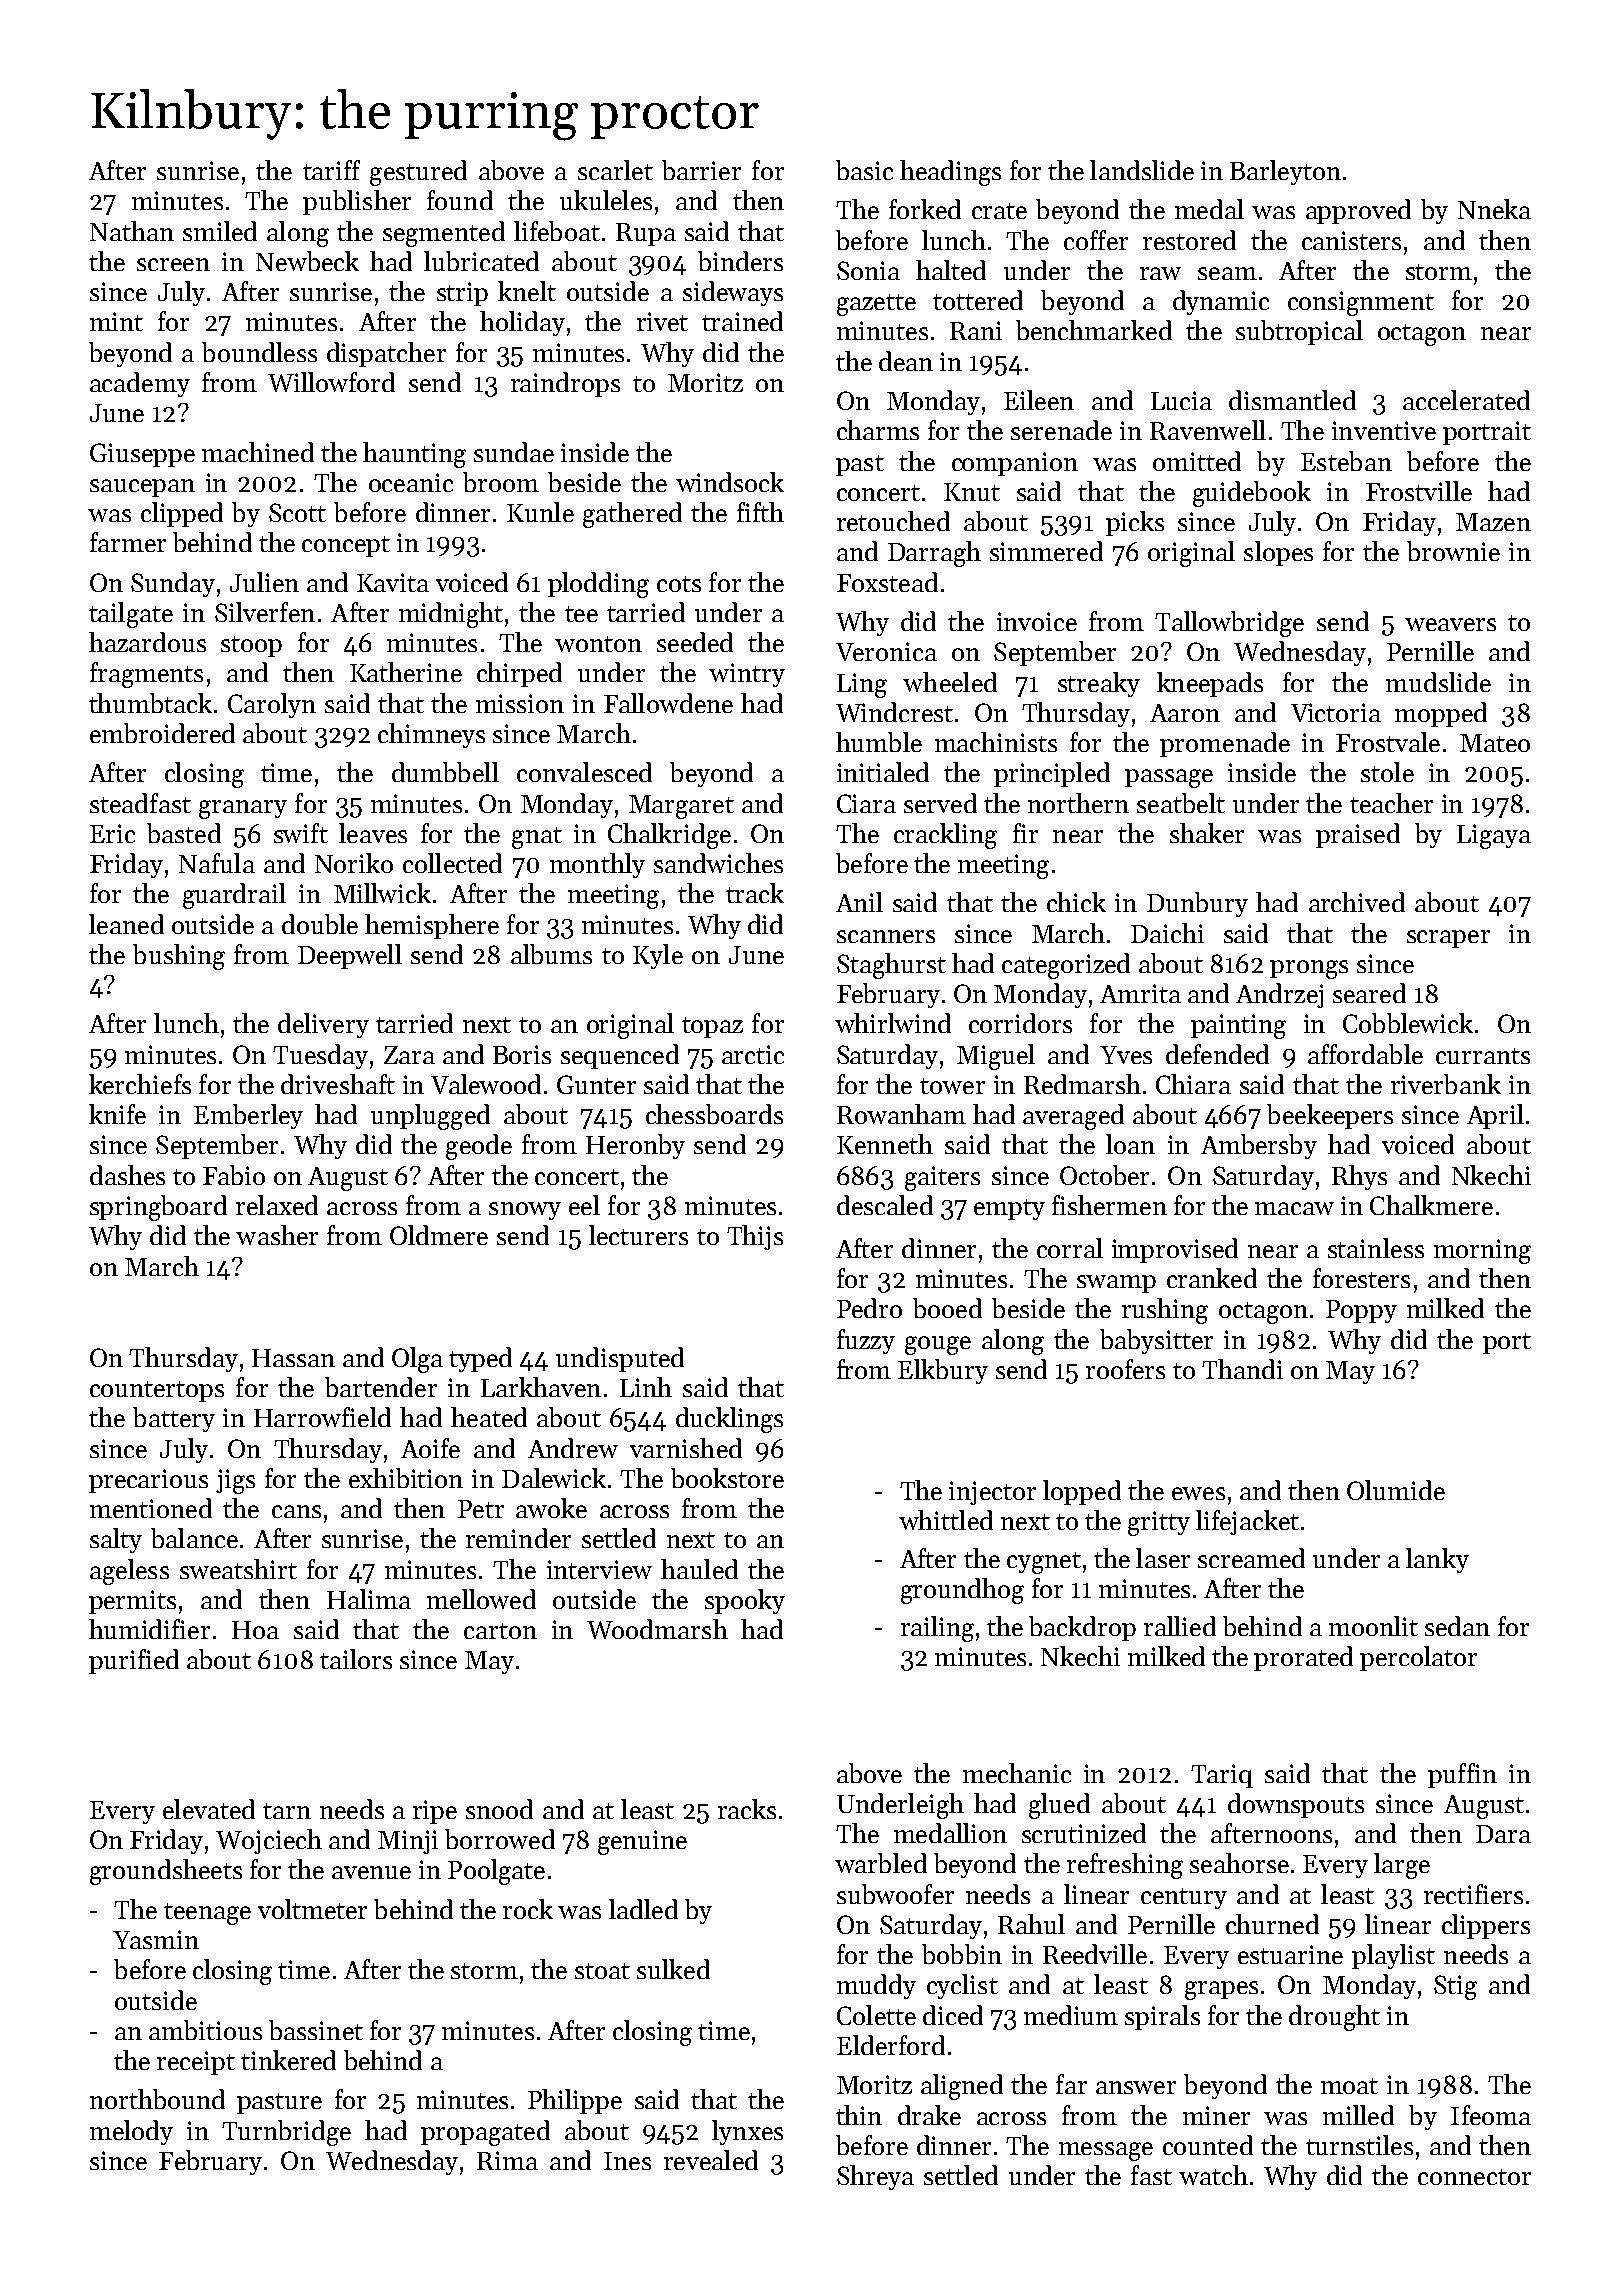  I want to click on interview, so click(599, 1569).
